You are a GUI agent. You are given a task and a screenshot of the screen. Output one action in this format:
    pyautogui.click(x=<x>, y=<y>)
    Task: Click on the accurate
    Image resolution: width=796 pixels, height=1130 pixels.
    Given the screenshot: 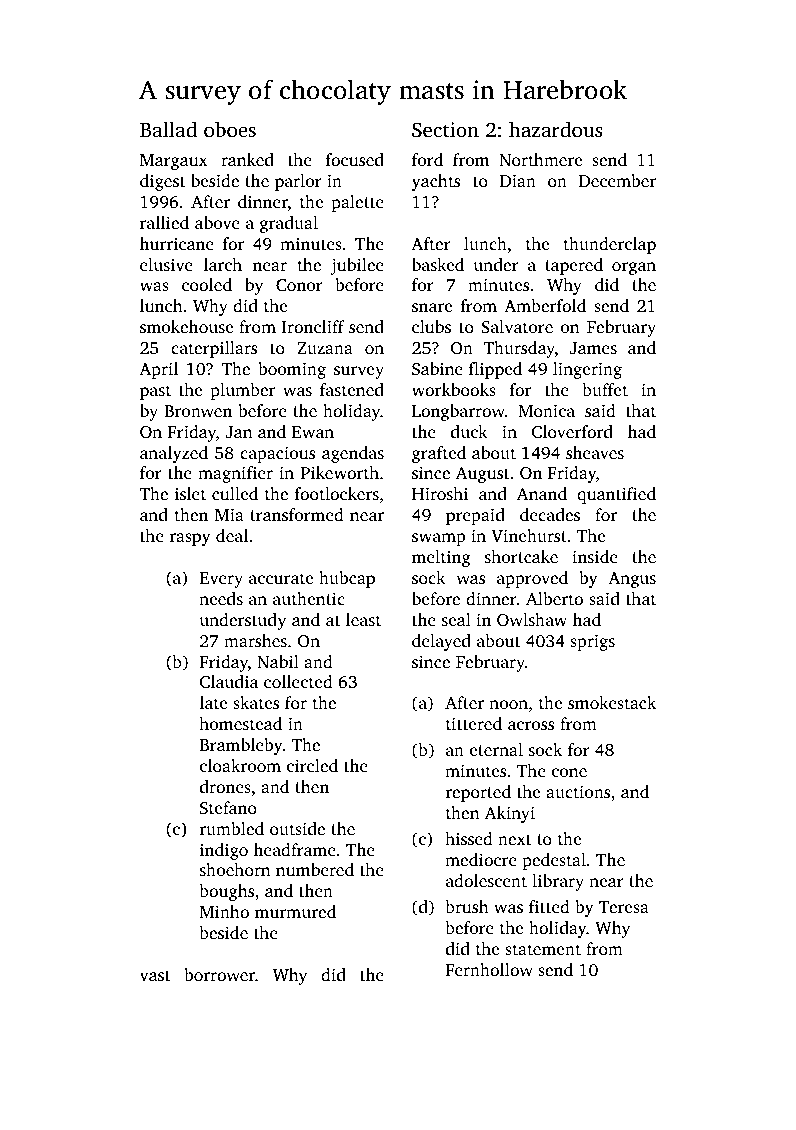 What is the action you would take?
    pyautogui.click(x=281, y=578)
